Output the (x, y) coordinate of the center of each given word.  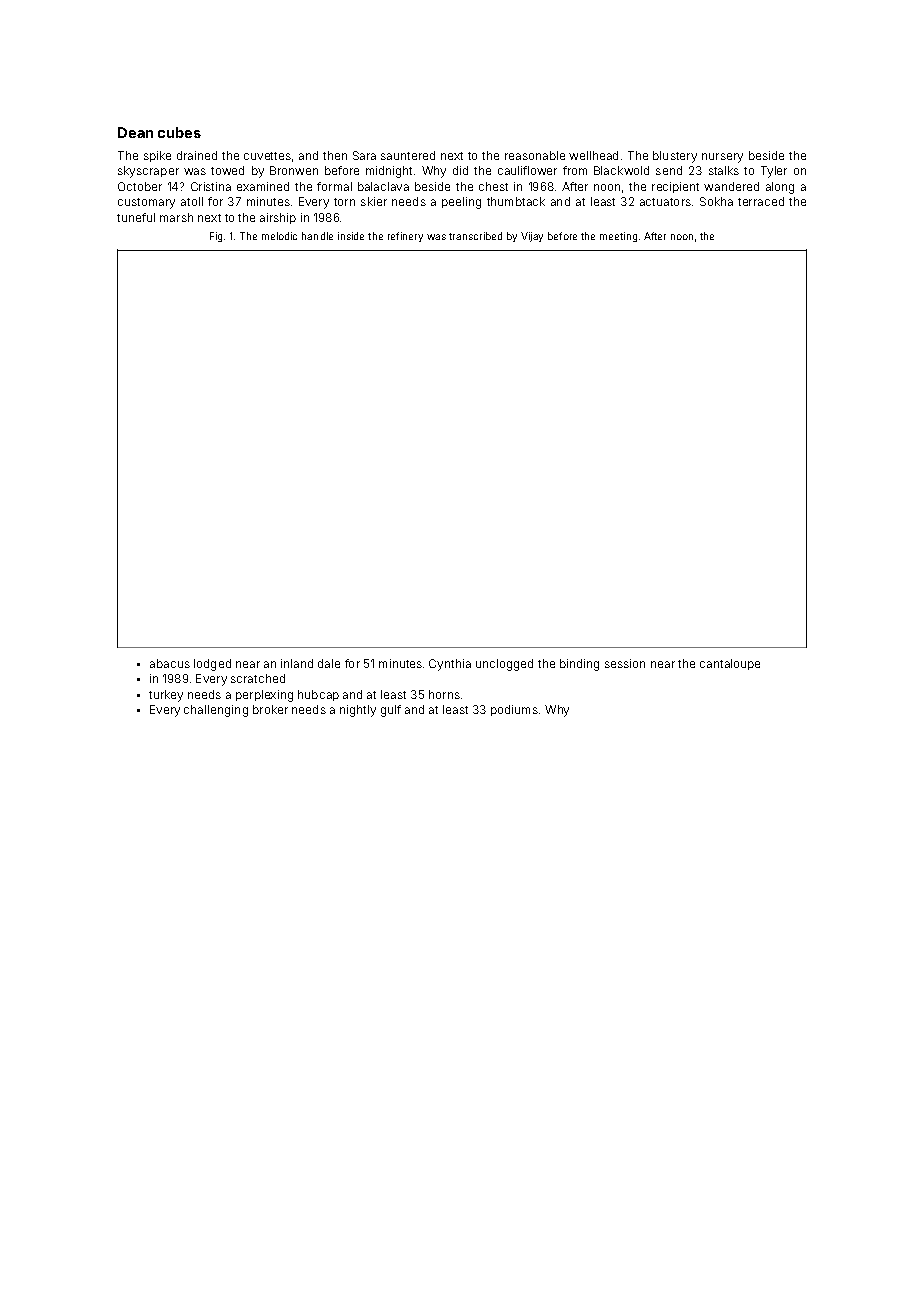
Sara (364, 155)
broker (270, 709)
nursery (722, 158)
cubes (179, 132)
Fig (216, 237)
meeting (618, 237)
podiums (514, 710)
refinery (405, 237)
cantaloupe (730, 664)
